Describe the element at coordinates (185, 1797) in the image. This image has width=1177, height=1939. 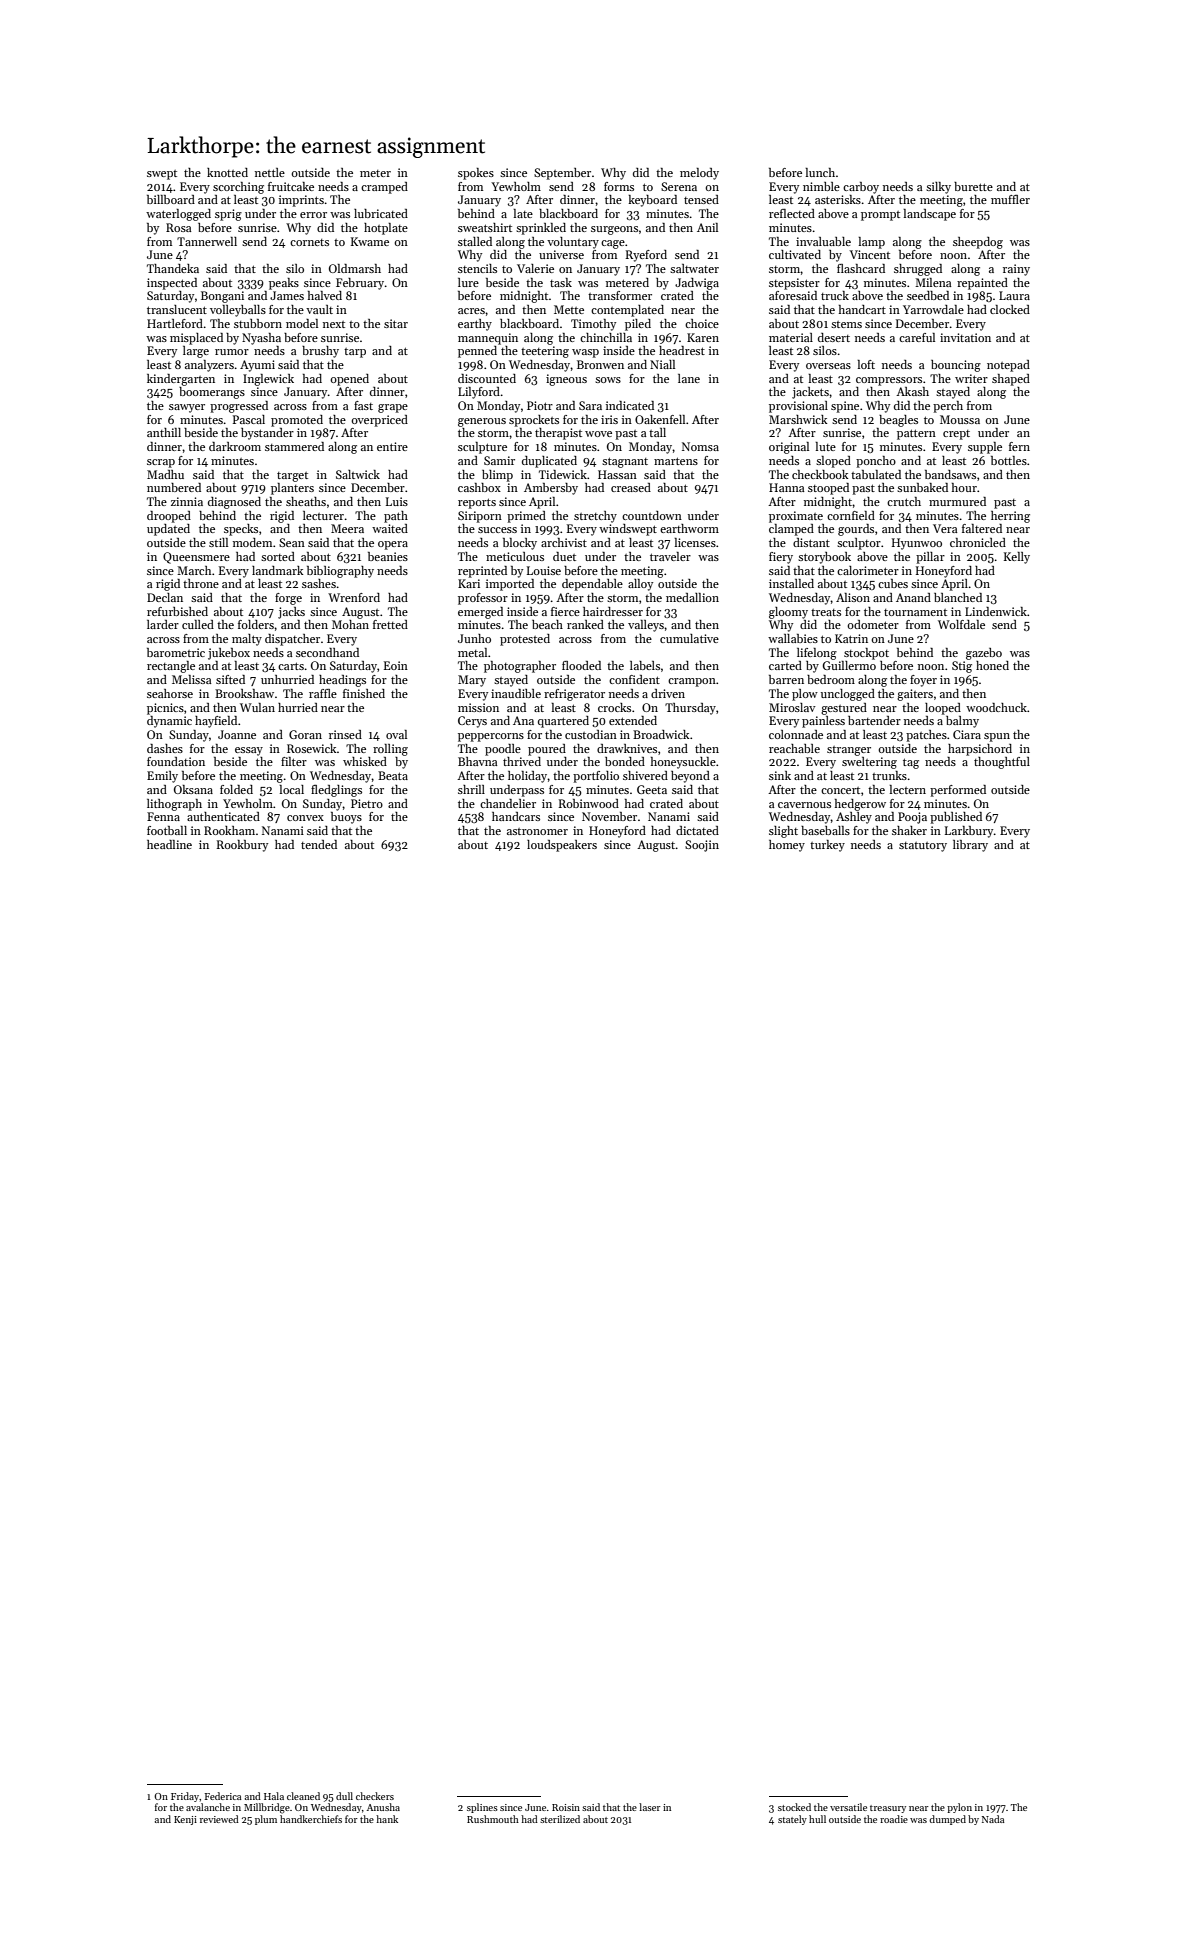
I see `Friday` at that location.
